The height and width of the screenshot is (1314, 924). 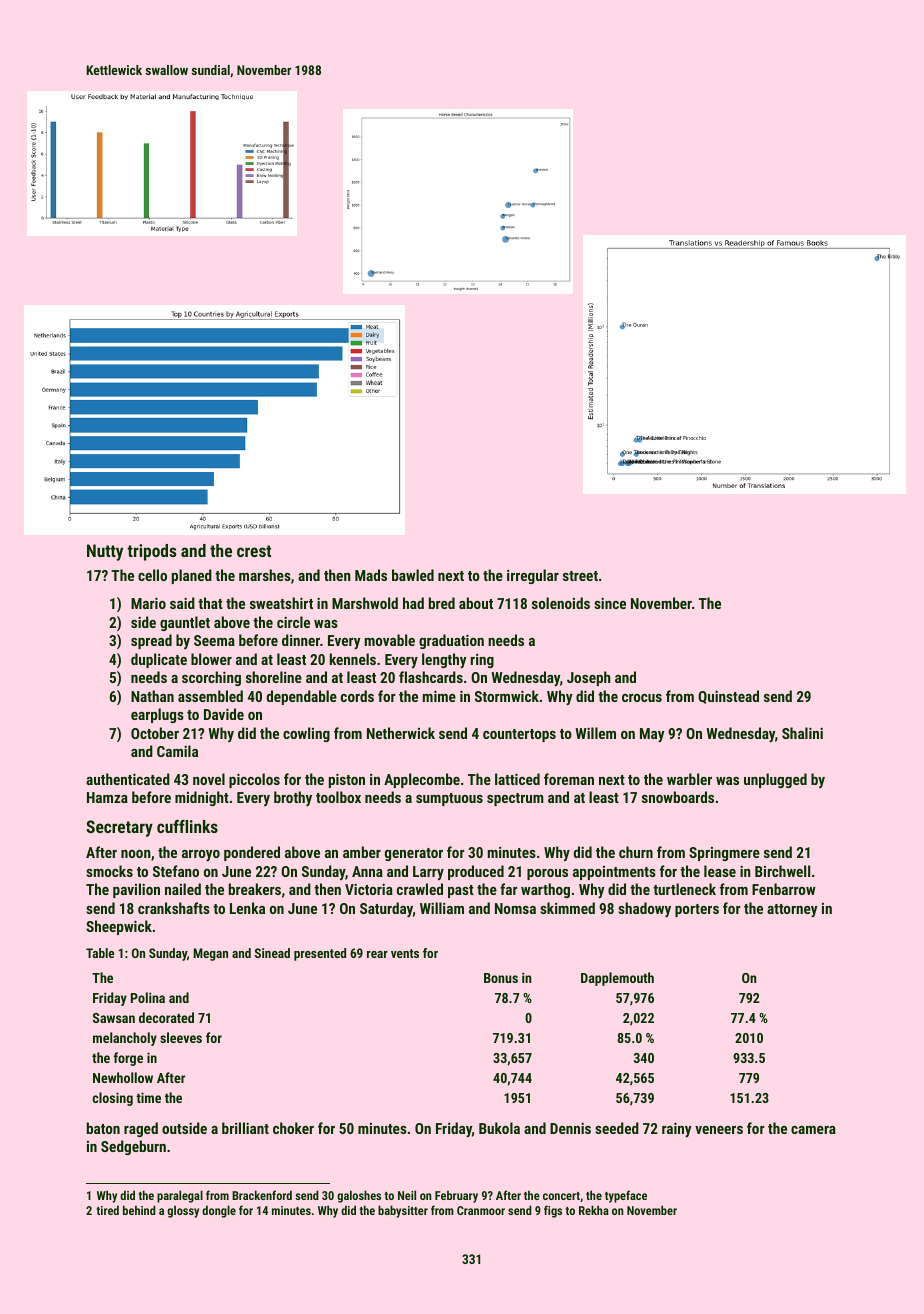 I want to click on Dapplemouth, so click(x=617, y=979).
